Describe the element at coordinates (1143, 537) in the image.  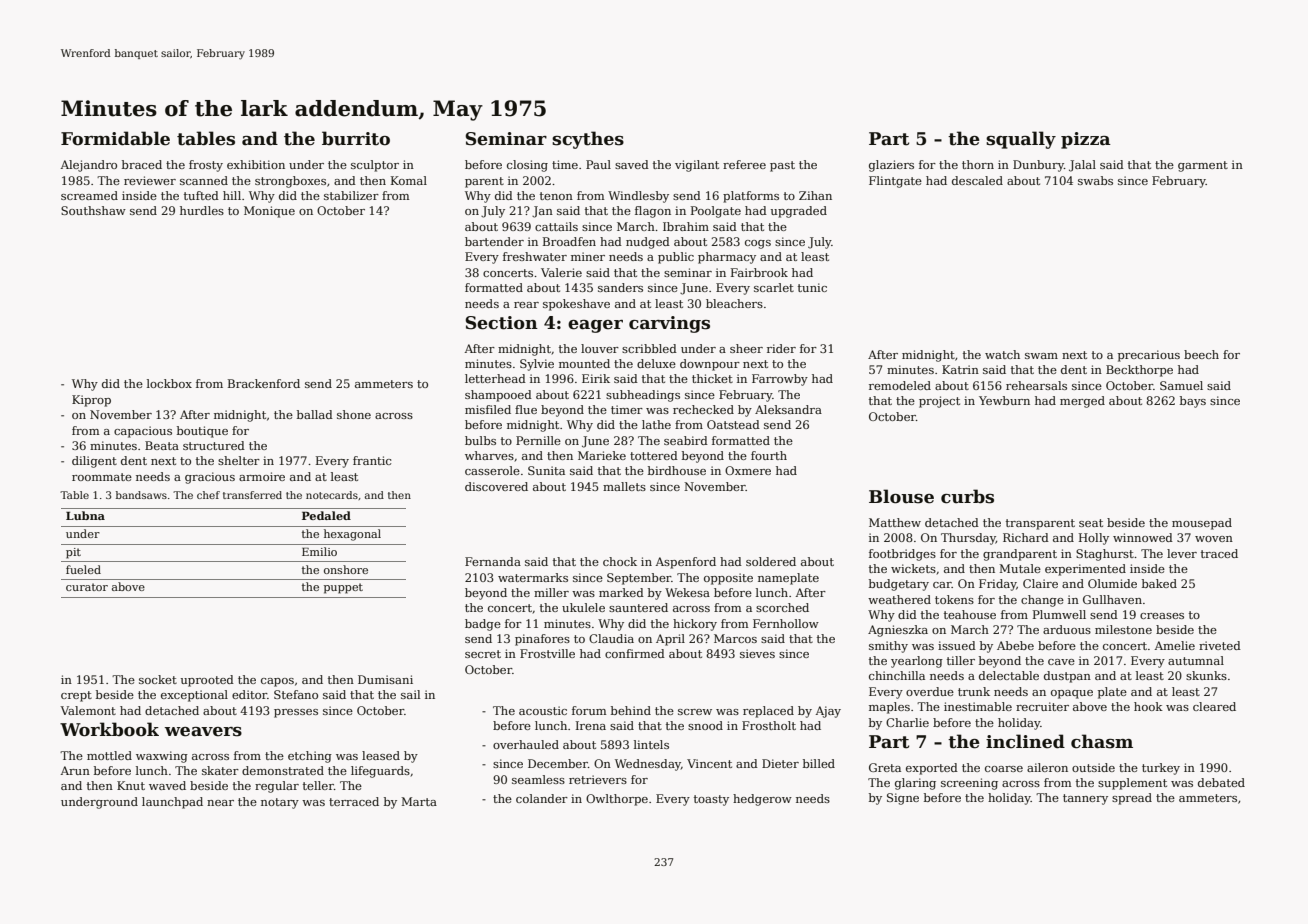
I see `winnowed` at that location.
